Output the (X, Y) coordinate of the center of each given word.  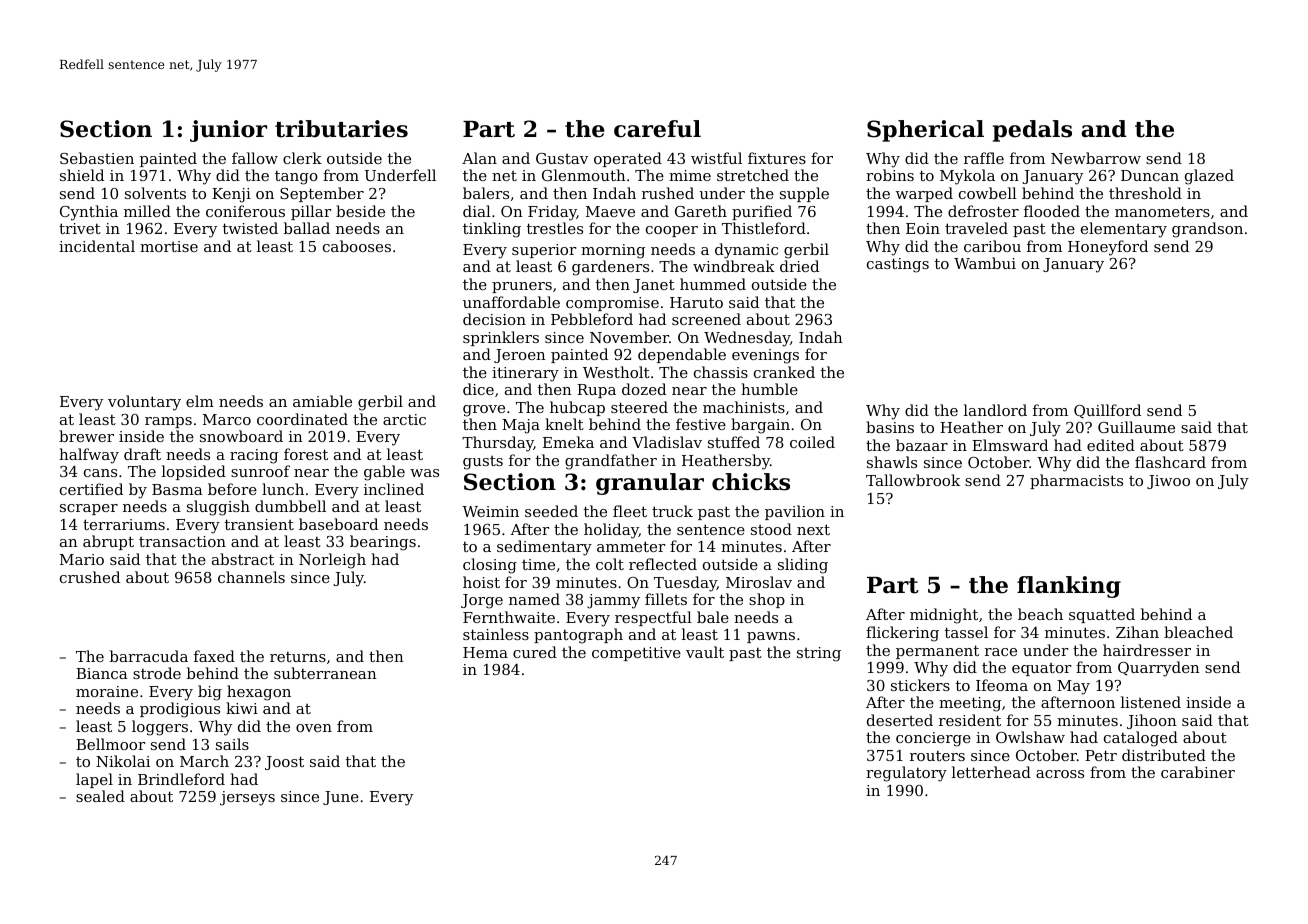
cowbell (988, 193)
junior (228, 131)
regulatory (906, 774)
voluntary (144, 403)
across (1060, 774)
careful (657, 129)
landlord (995, 410)
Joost (284, 763)
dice (478, 389)
